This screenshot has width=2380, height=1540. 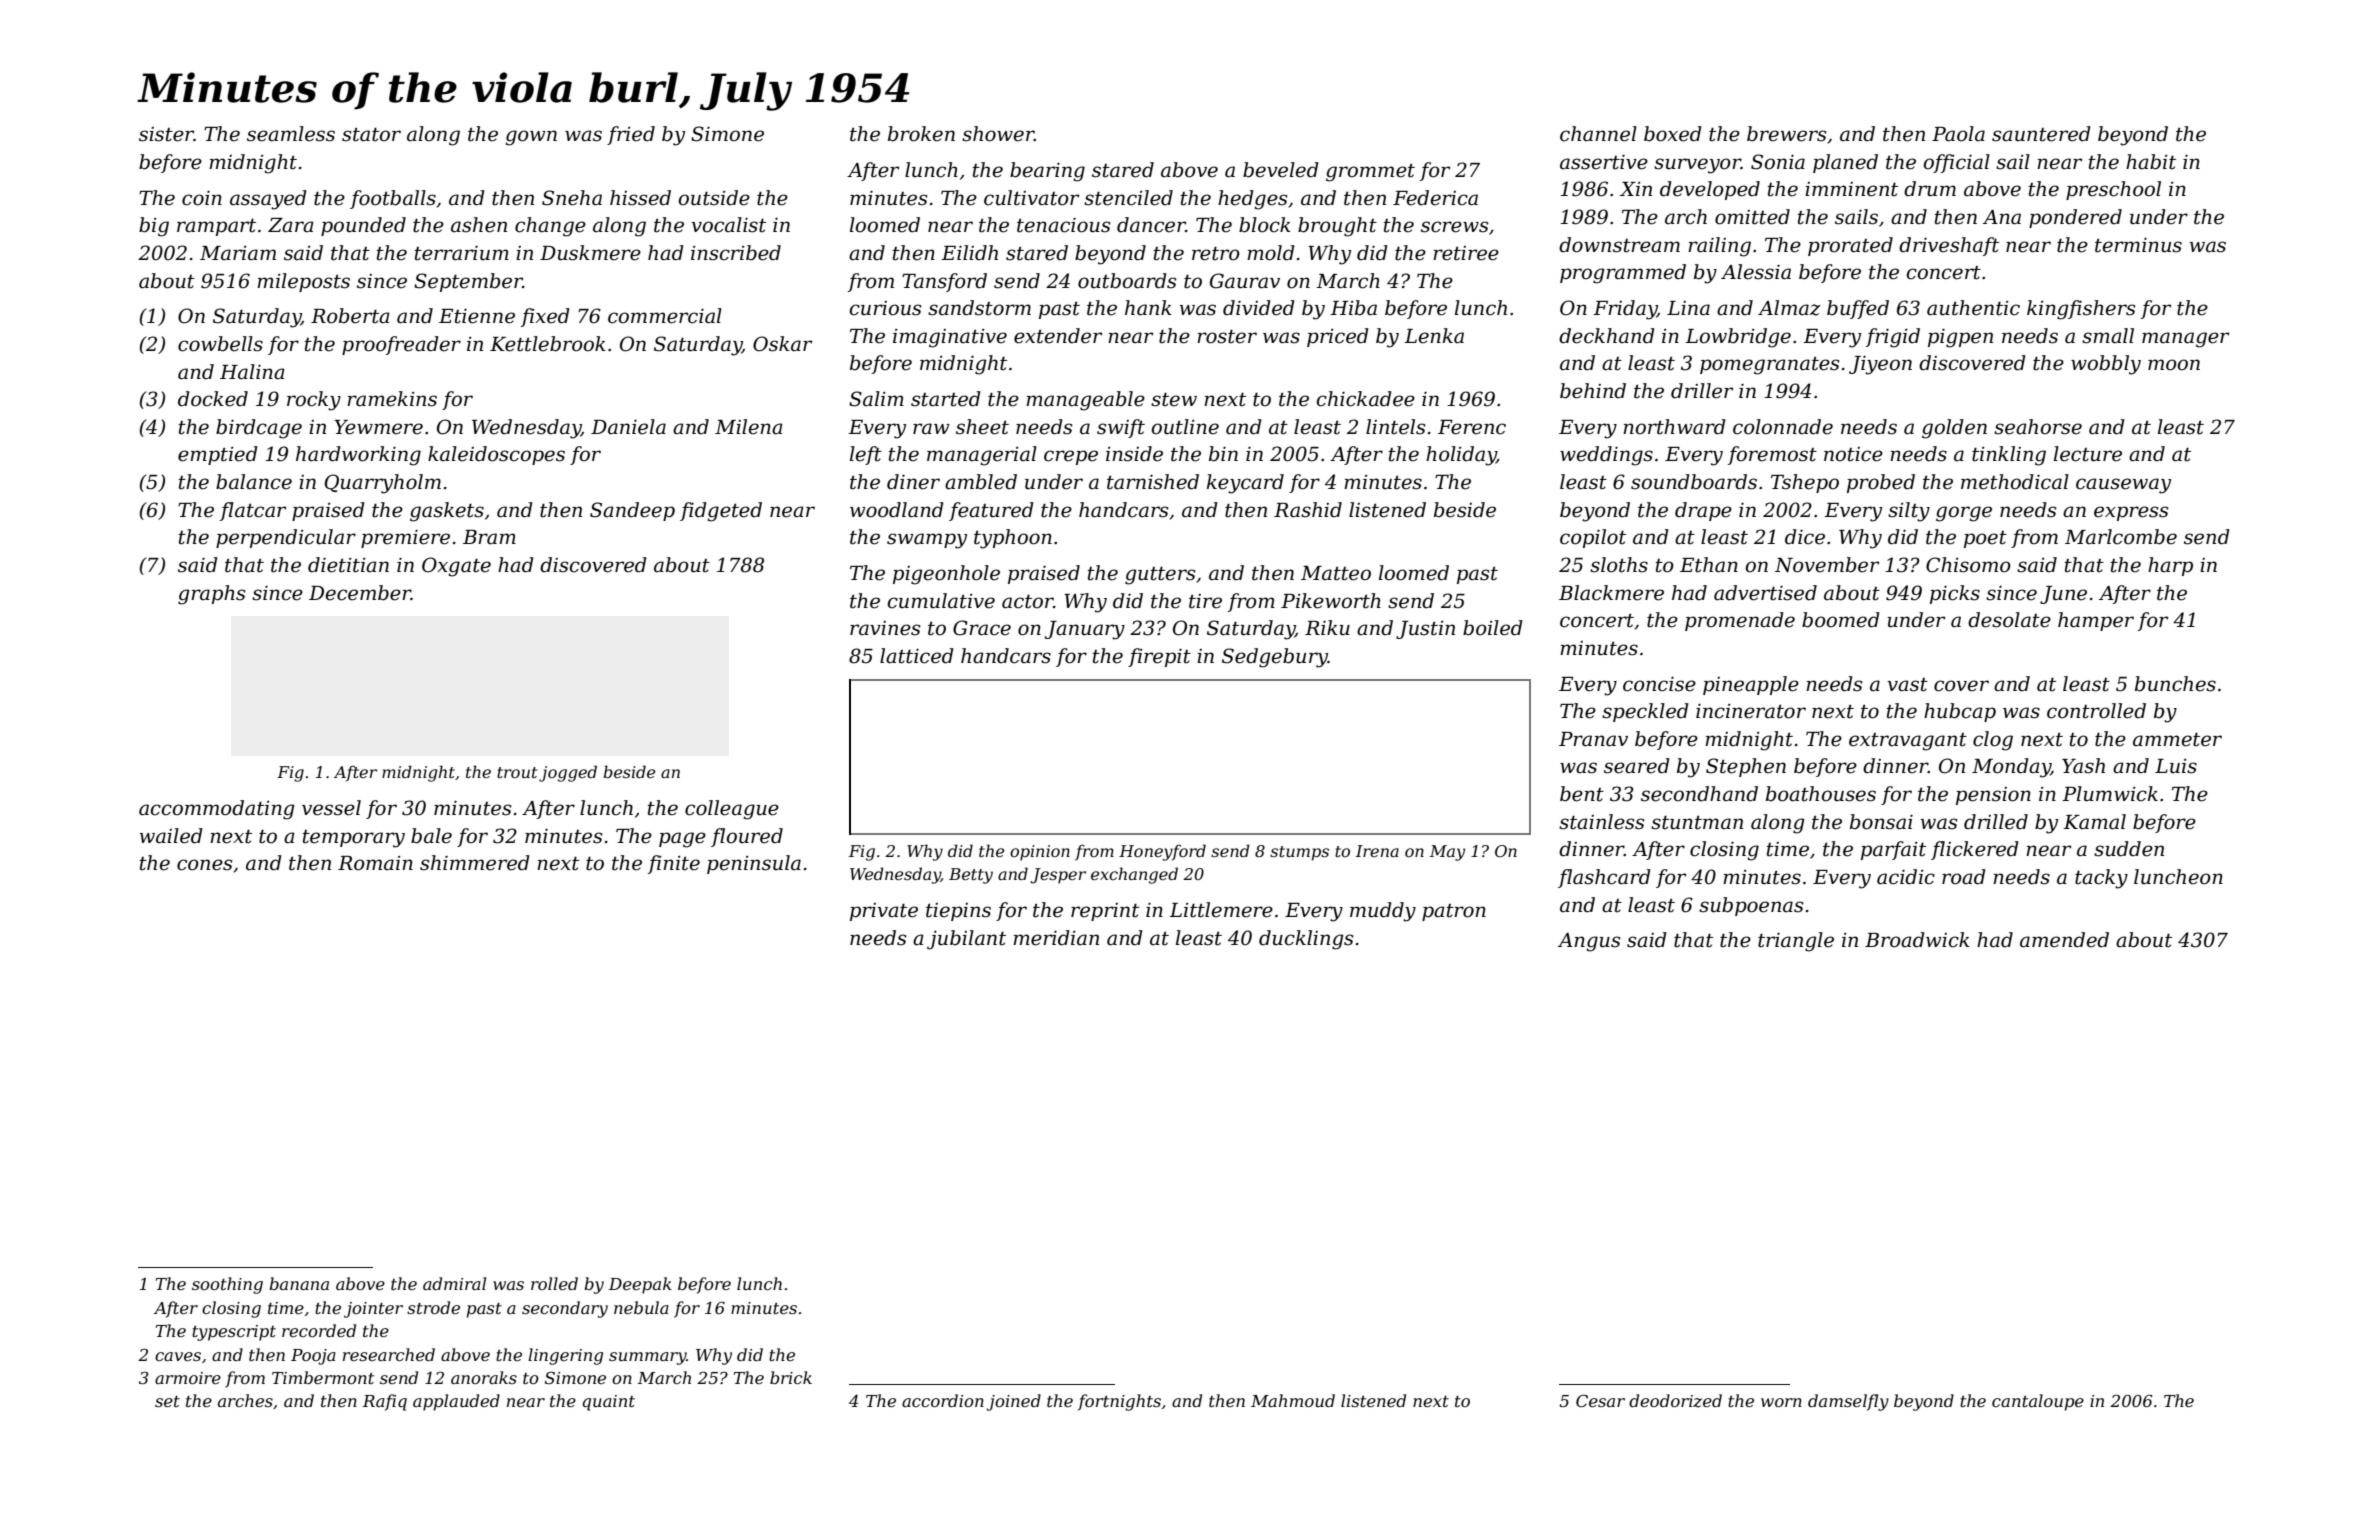 What do you see at coordinates (456, 1402) in the screenshot?
I see `applauded` at bounding box center [456, 1402].
